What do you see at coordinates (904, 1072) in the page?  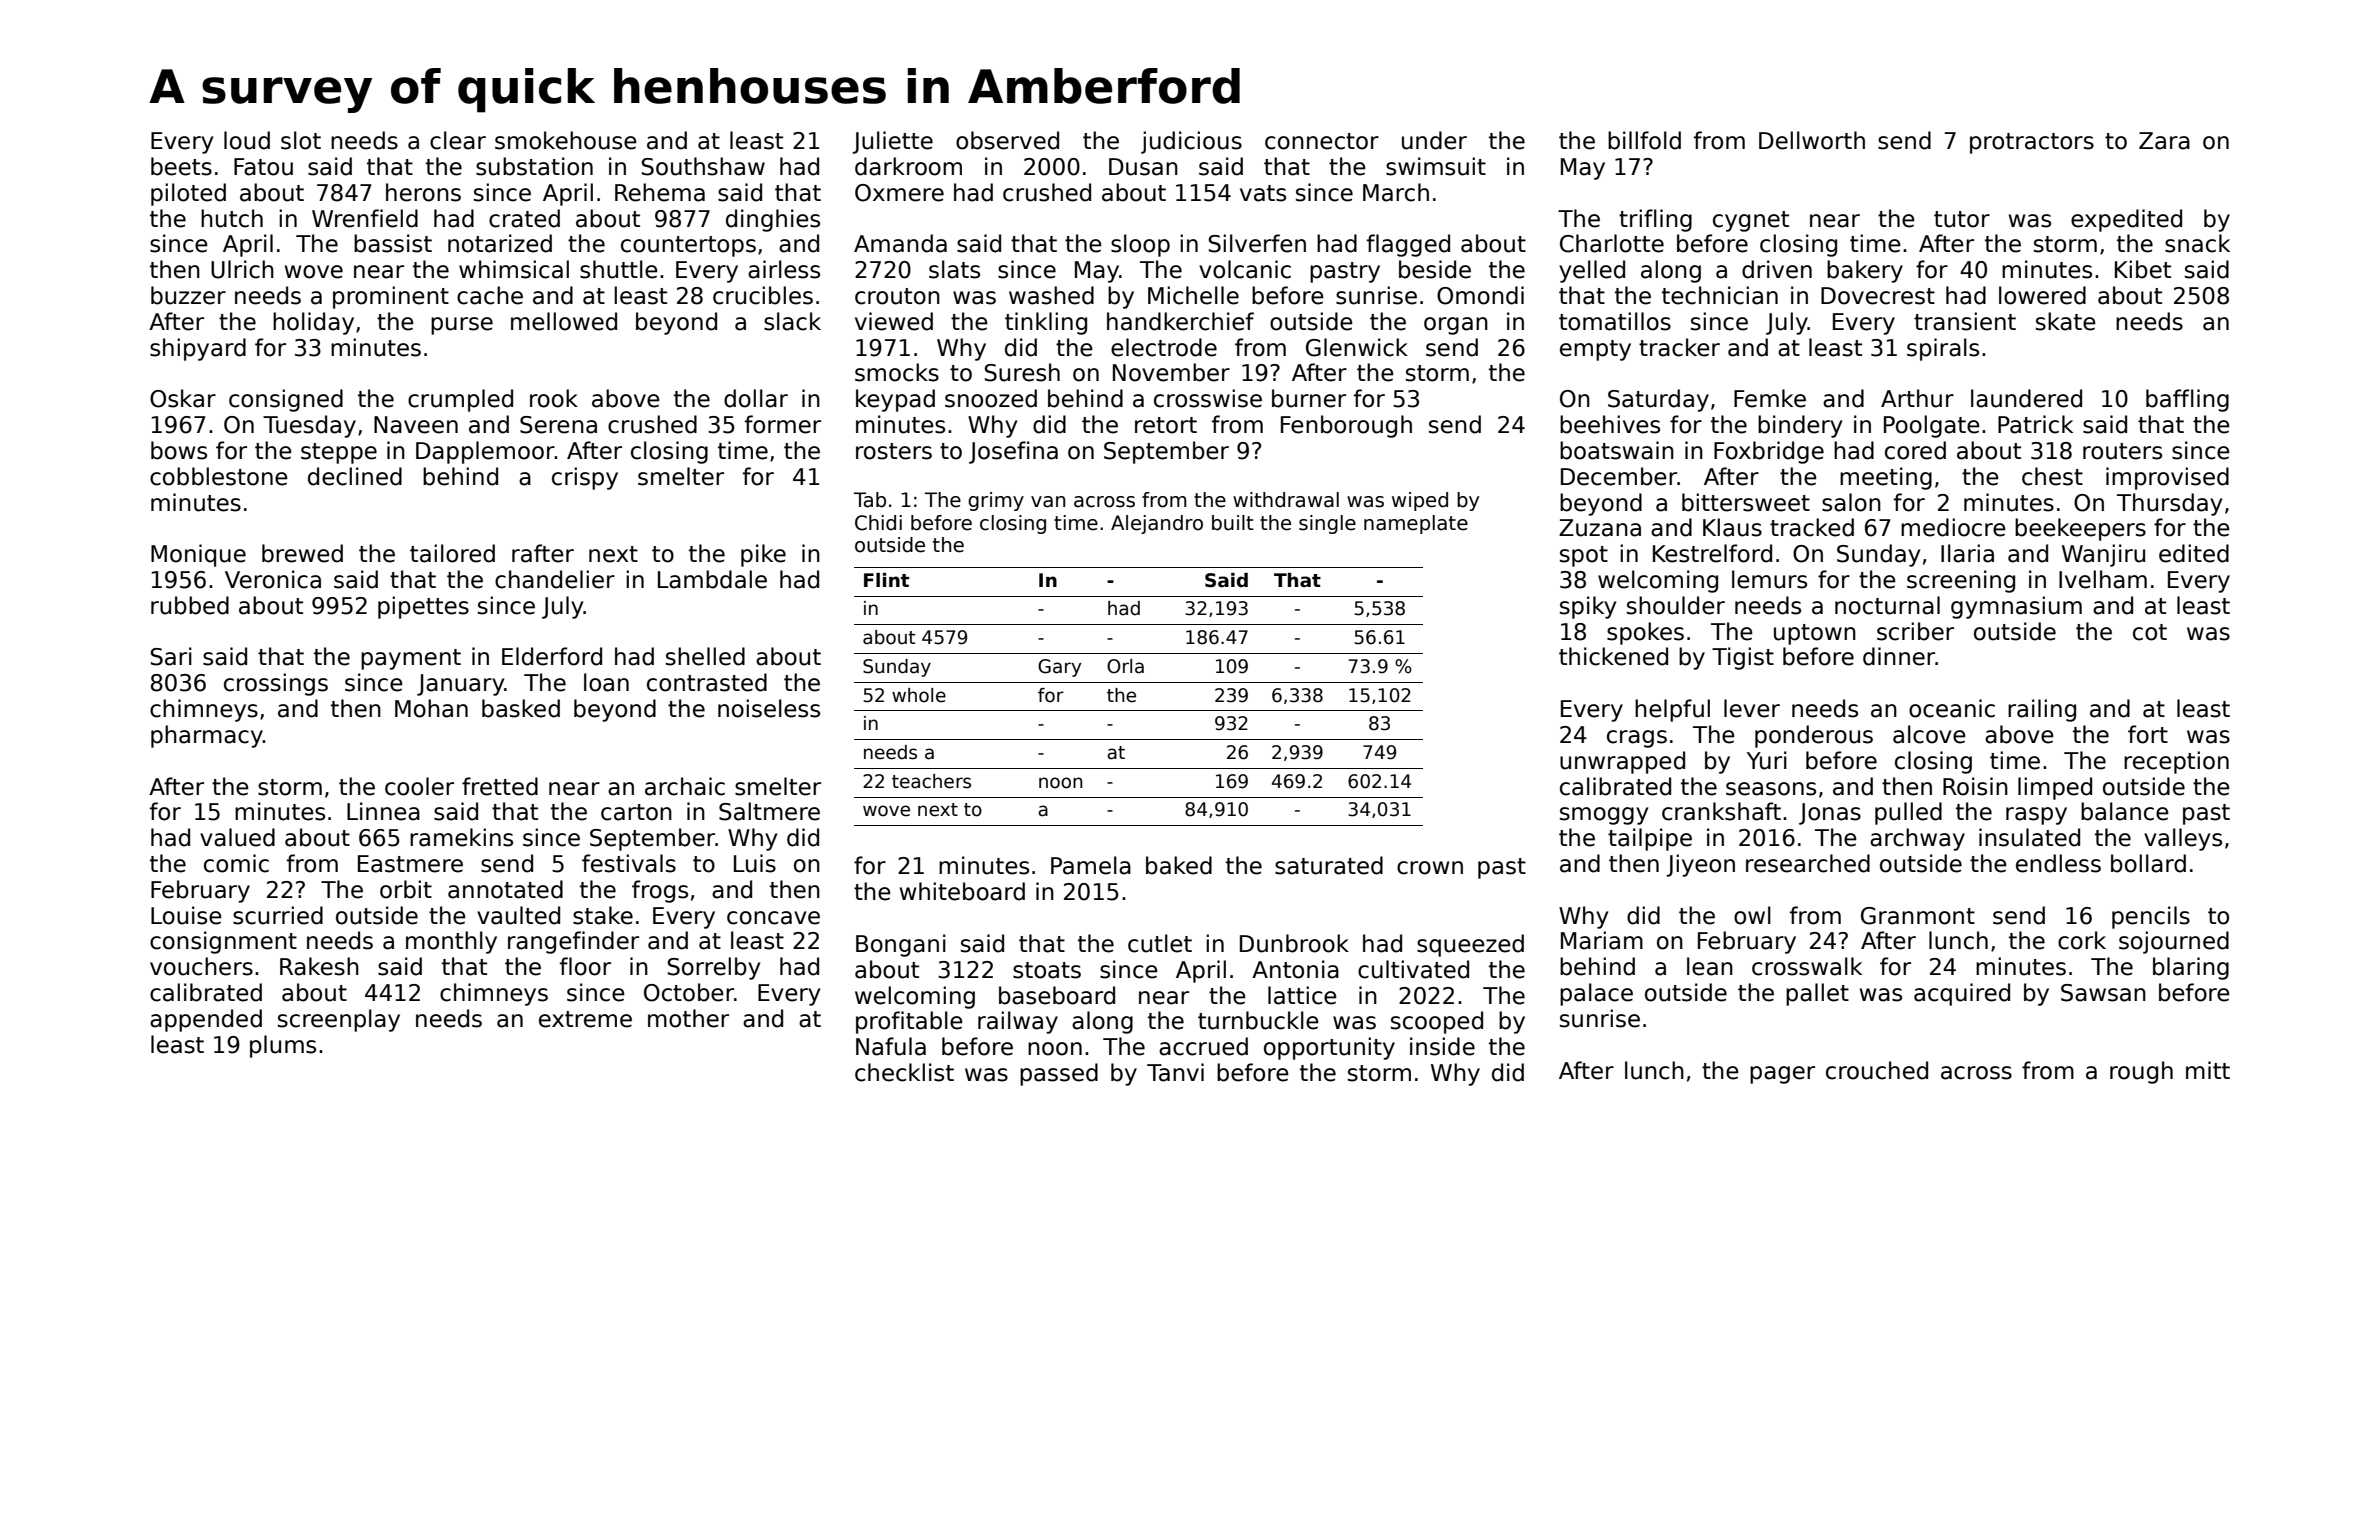 I see `checklist` at bounding box center [904, 1072].
